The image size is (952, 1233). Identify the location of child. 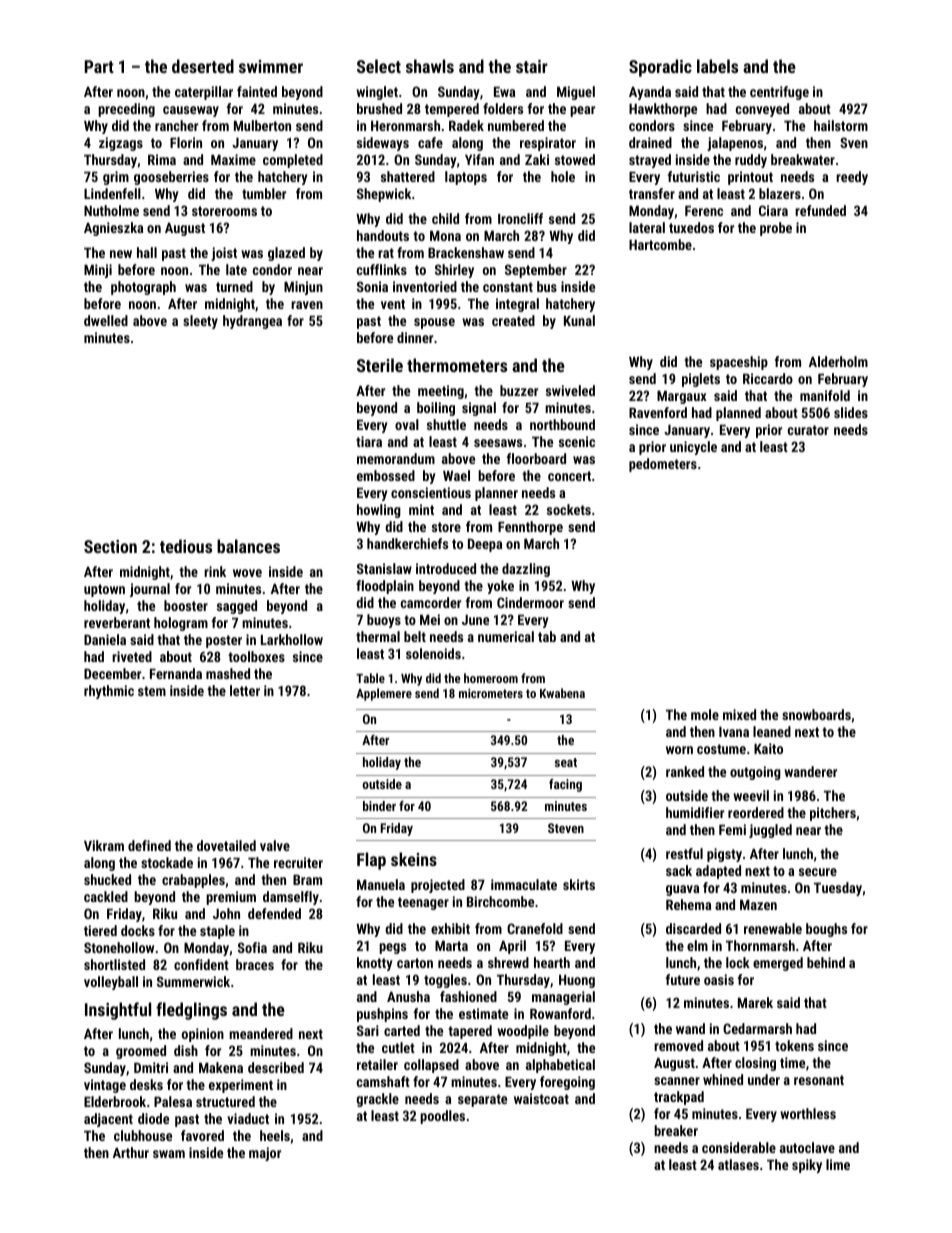
(445, 218).
